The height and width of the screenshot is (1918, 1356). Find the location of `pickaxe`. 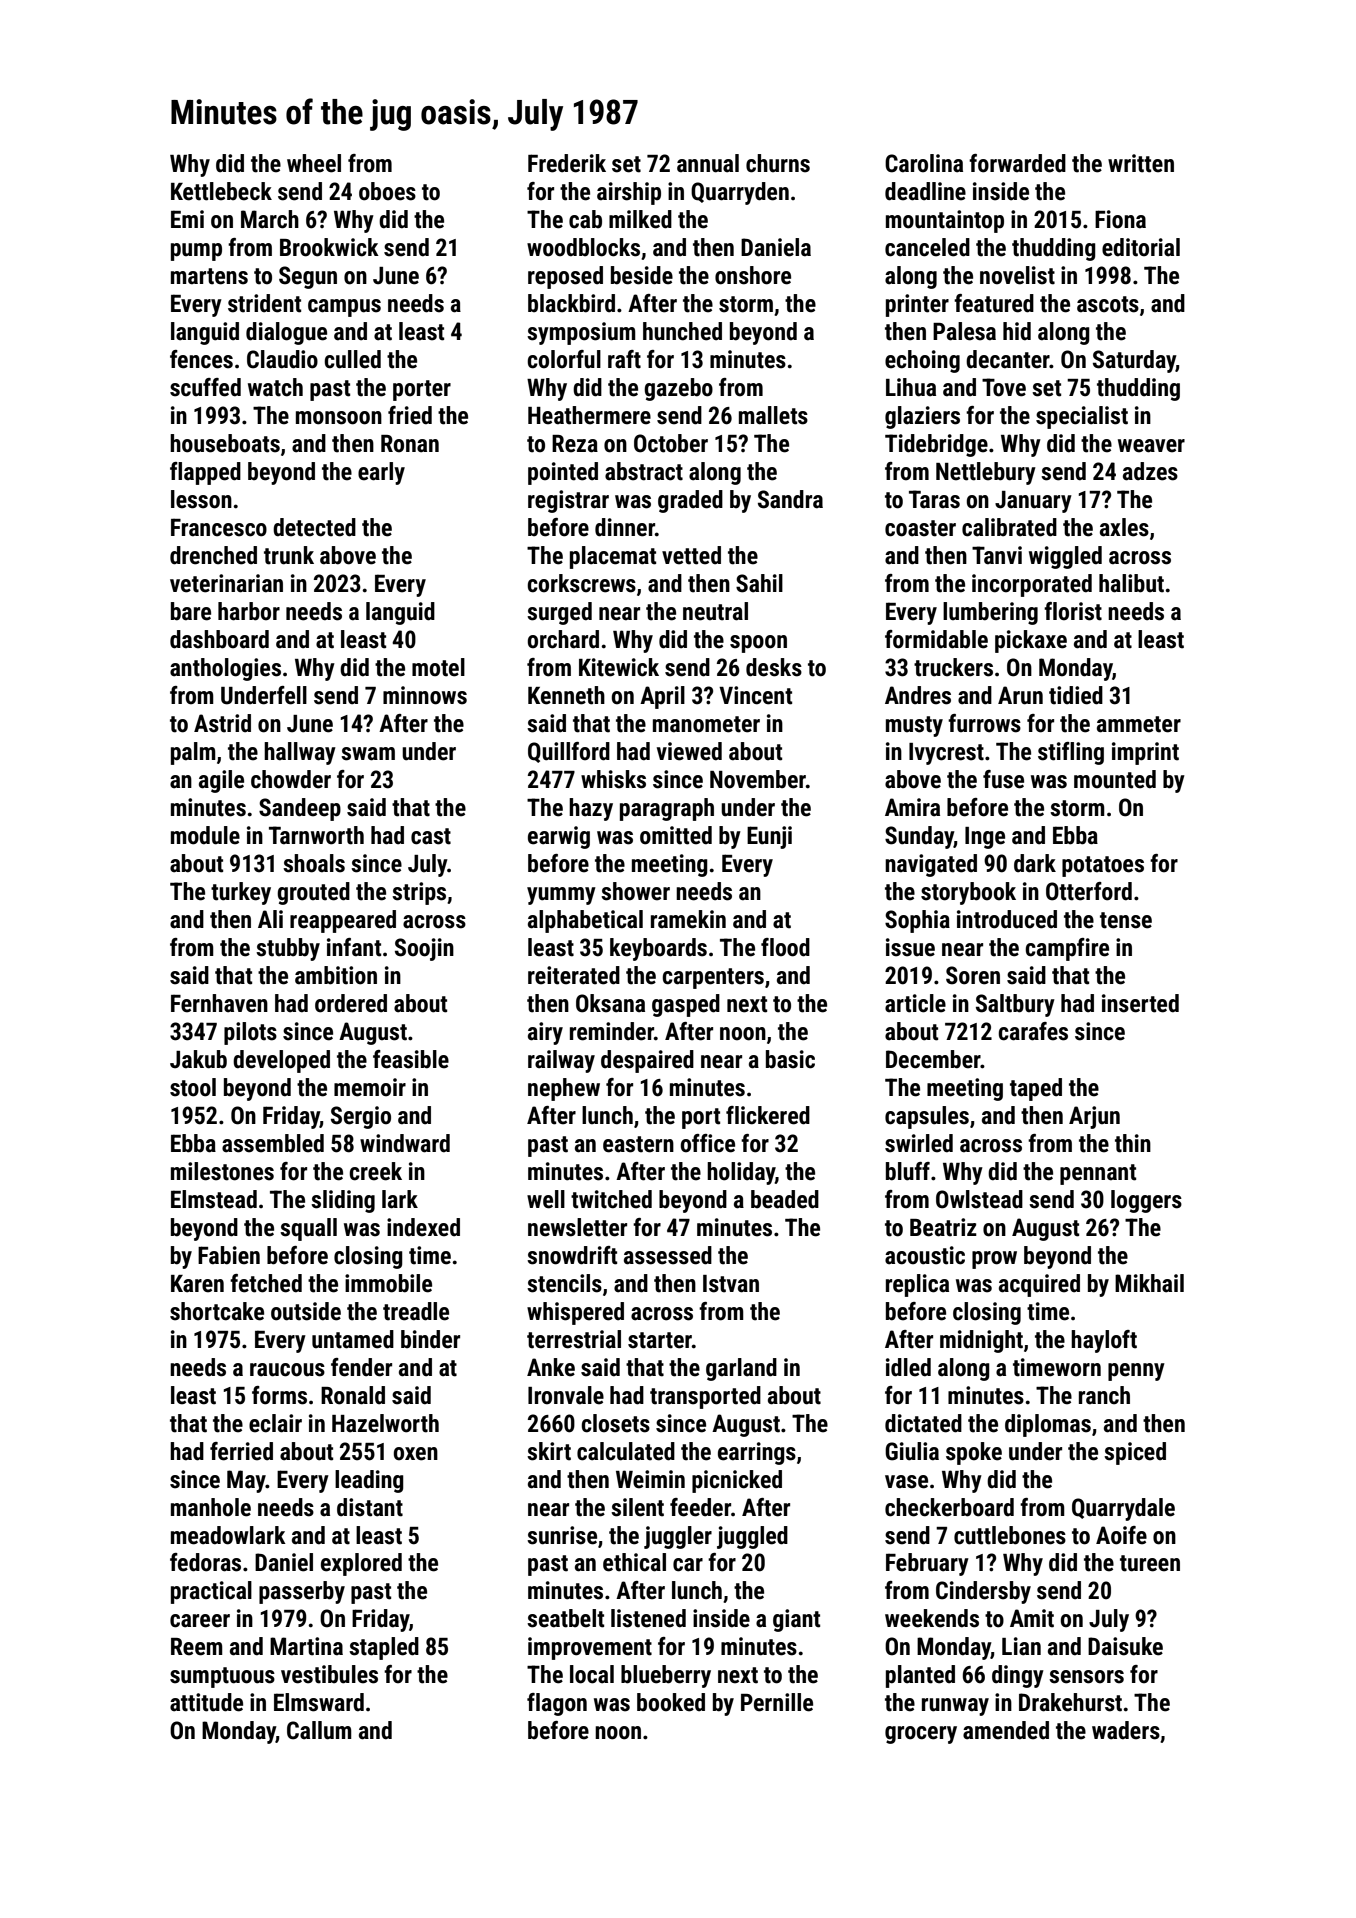

pickaxe is located at coordinates (1031, 641).
